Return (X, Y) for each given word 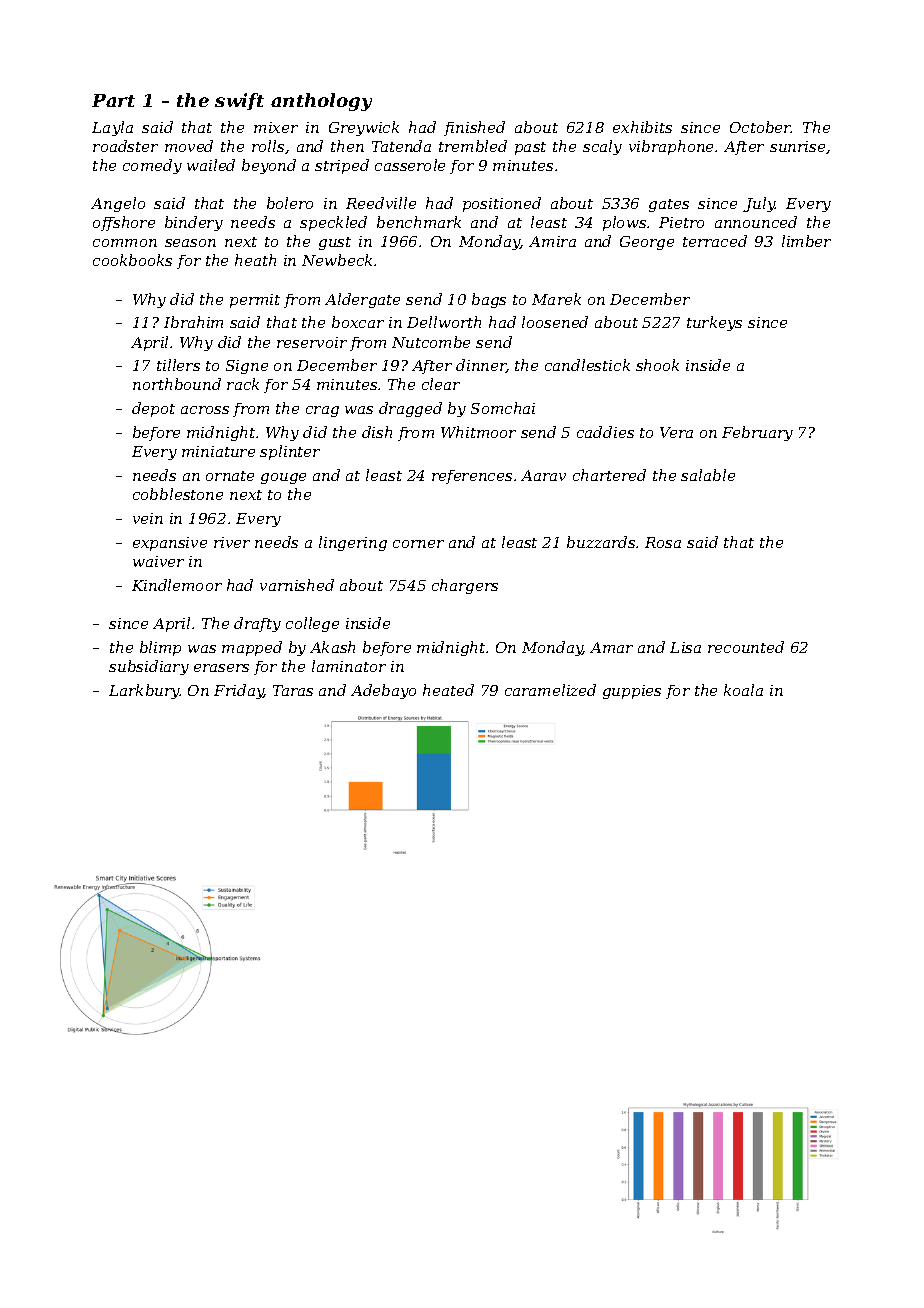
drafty (257, 624)
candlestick (587, 365)
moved (189, 146)
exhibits (642, 127)
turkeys (714, 323)
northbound (177, 384)
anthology (321, 102)
